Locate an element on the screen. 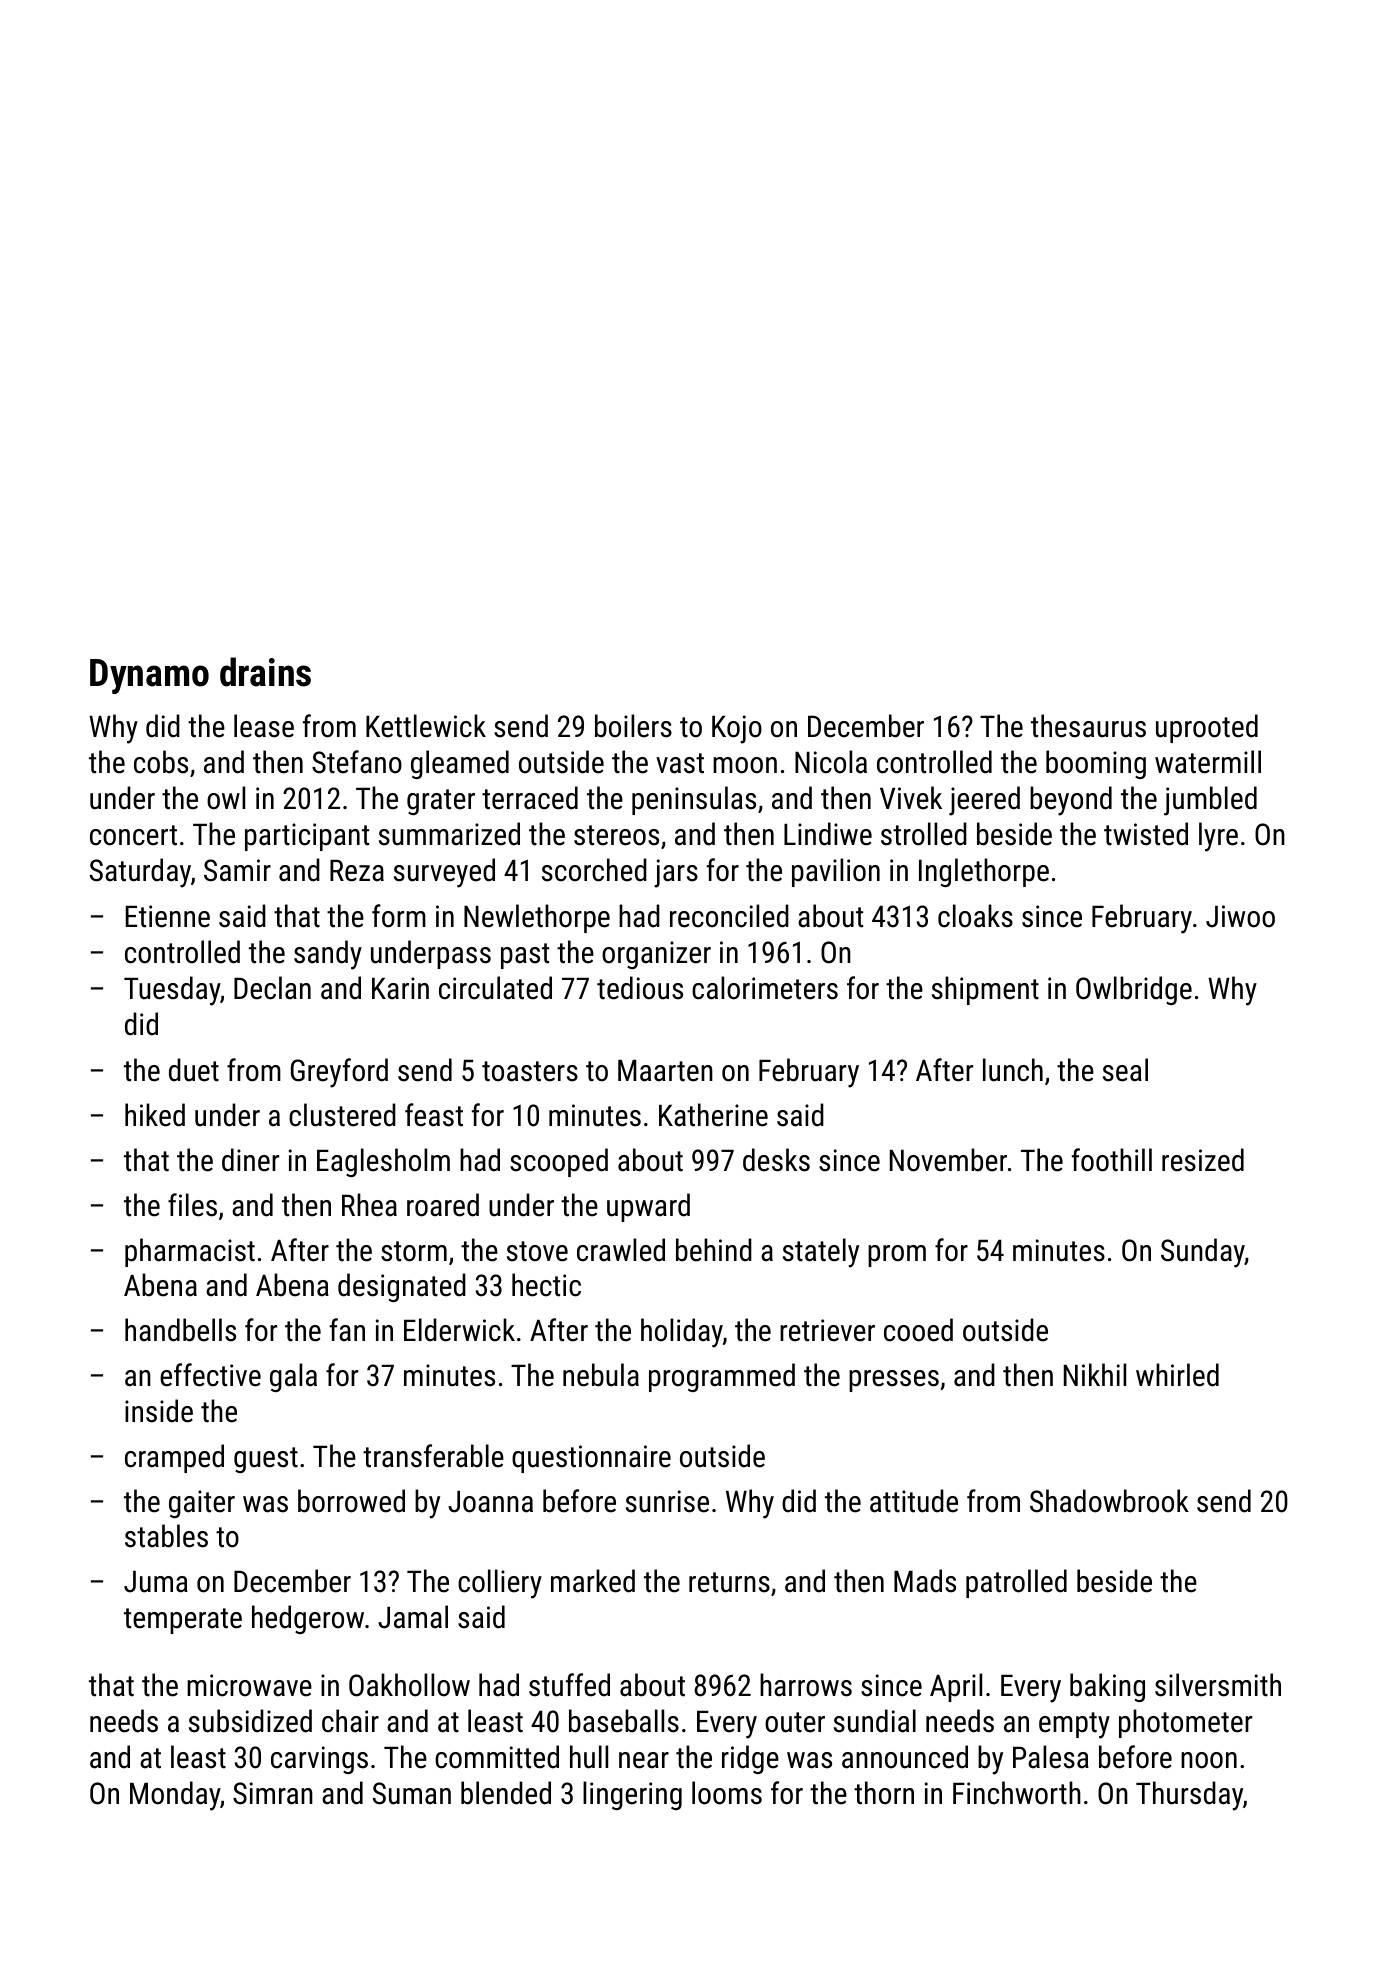 The image size is (1386, 1969). uprooted is located at coordinates (1207, 728).
